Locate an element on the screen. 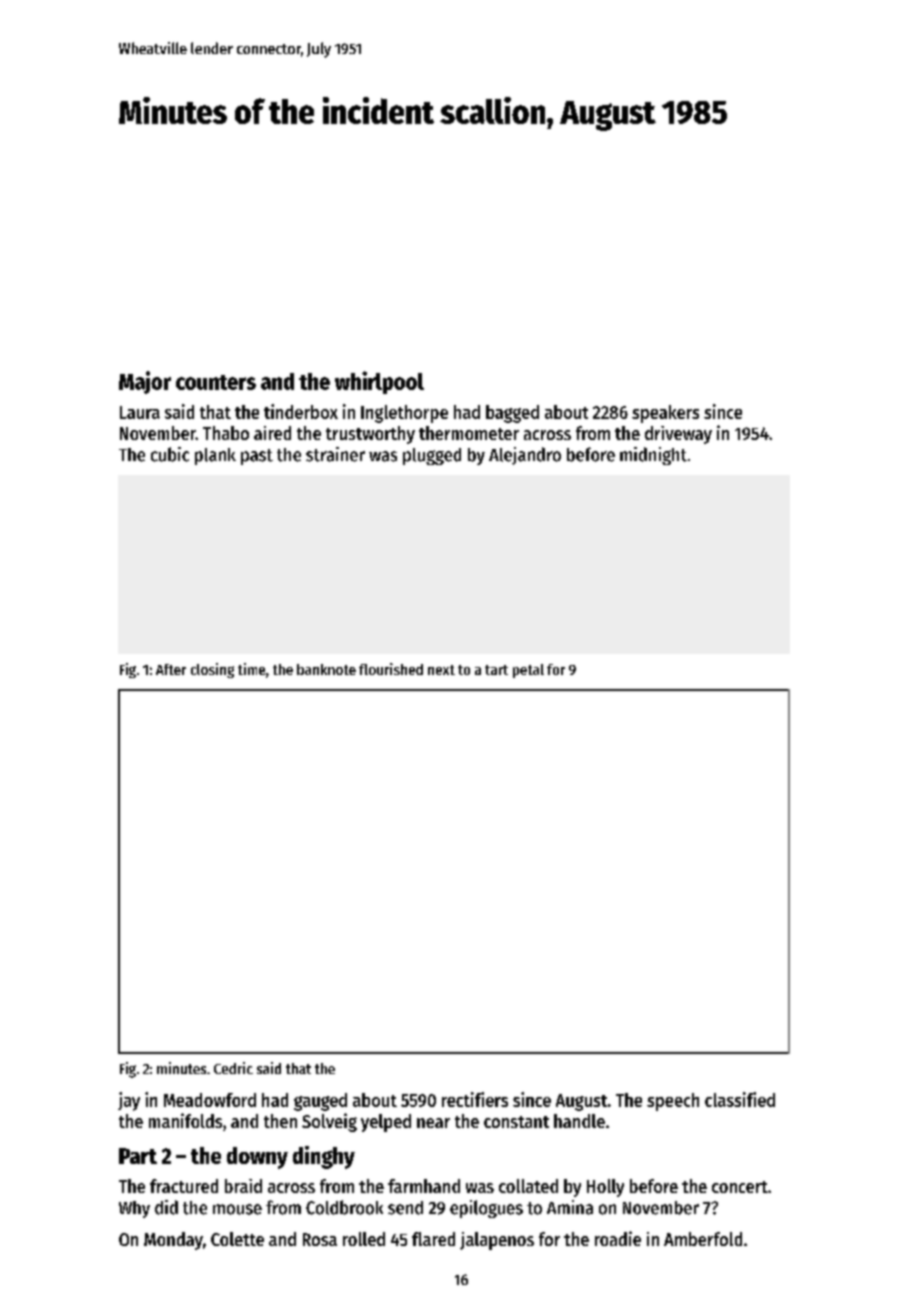 The height and width of the screenshot is (1316, 908). plank is located at coordinates (215, 456).
